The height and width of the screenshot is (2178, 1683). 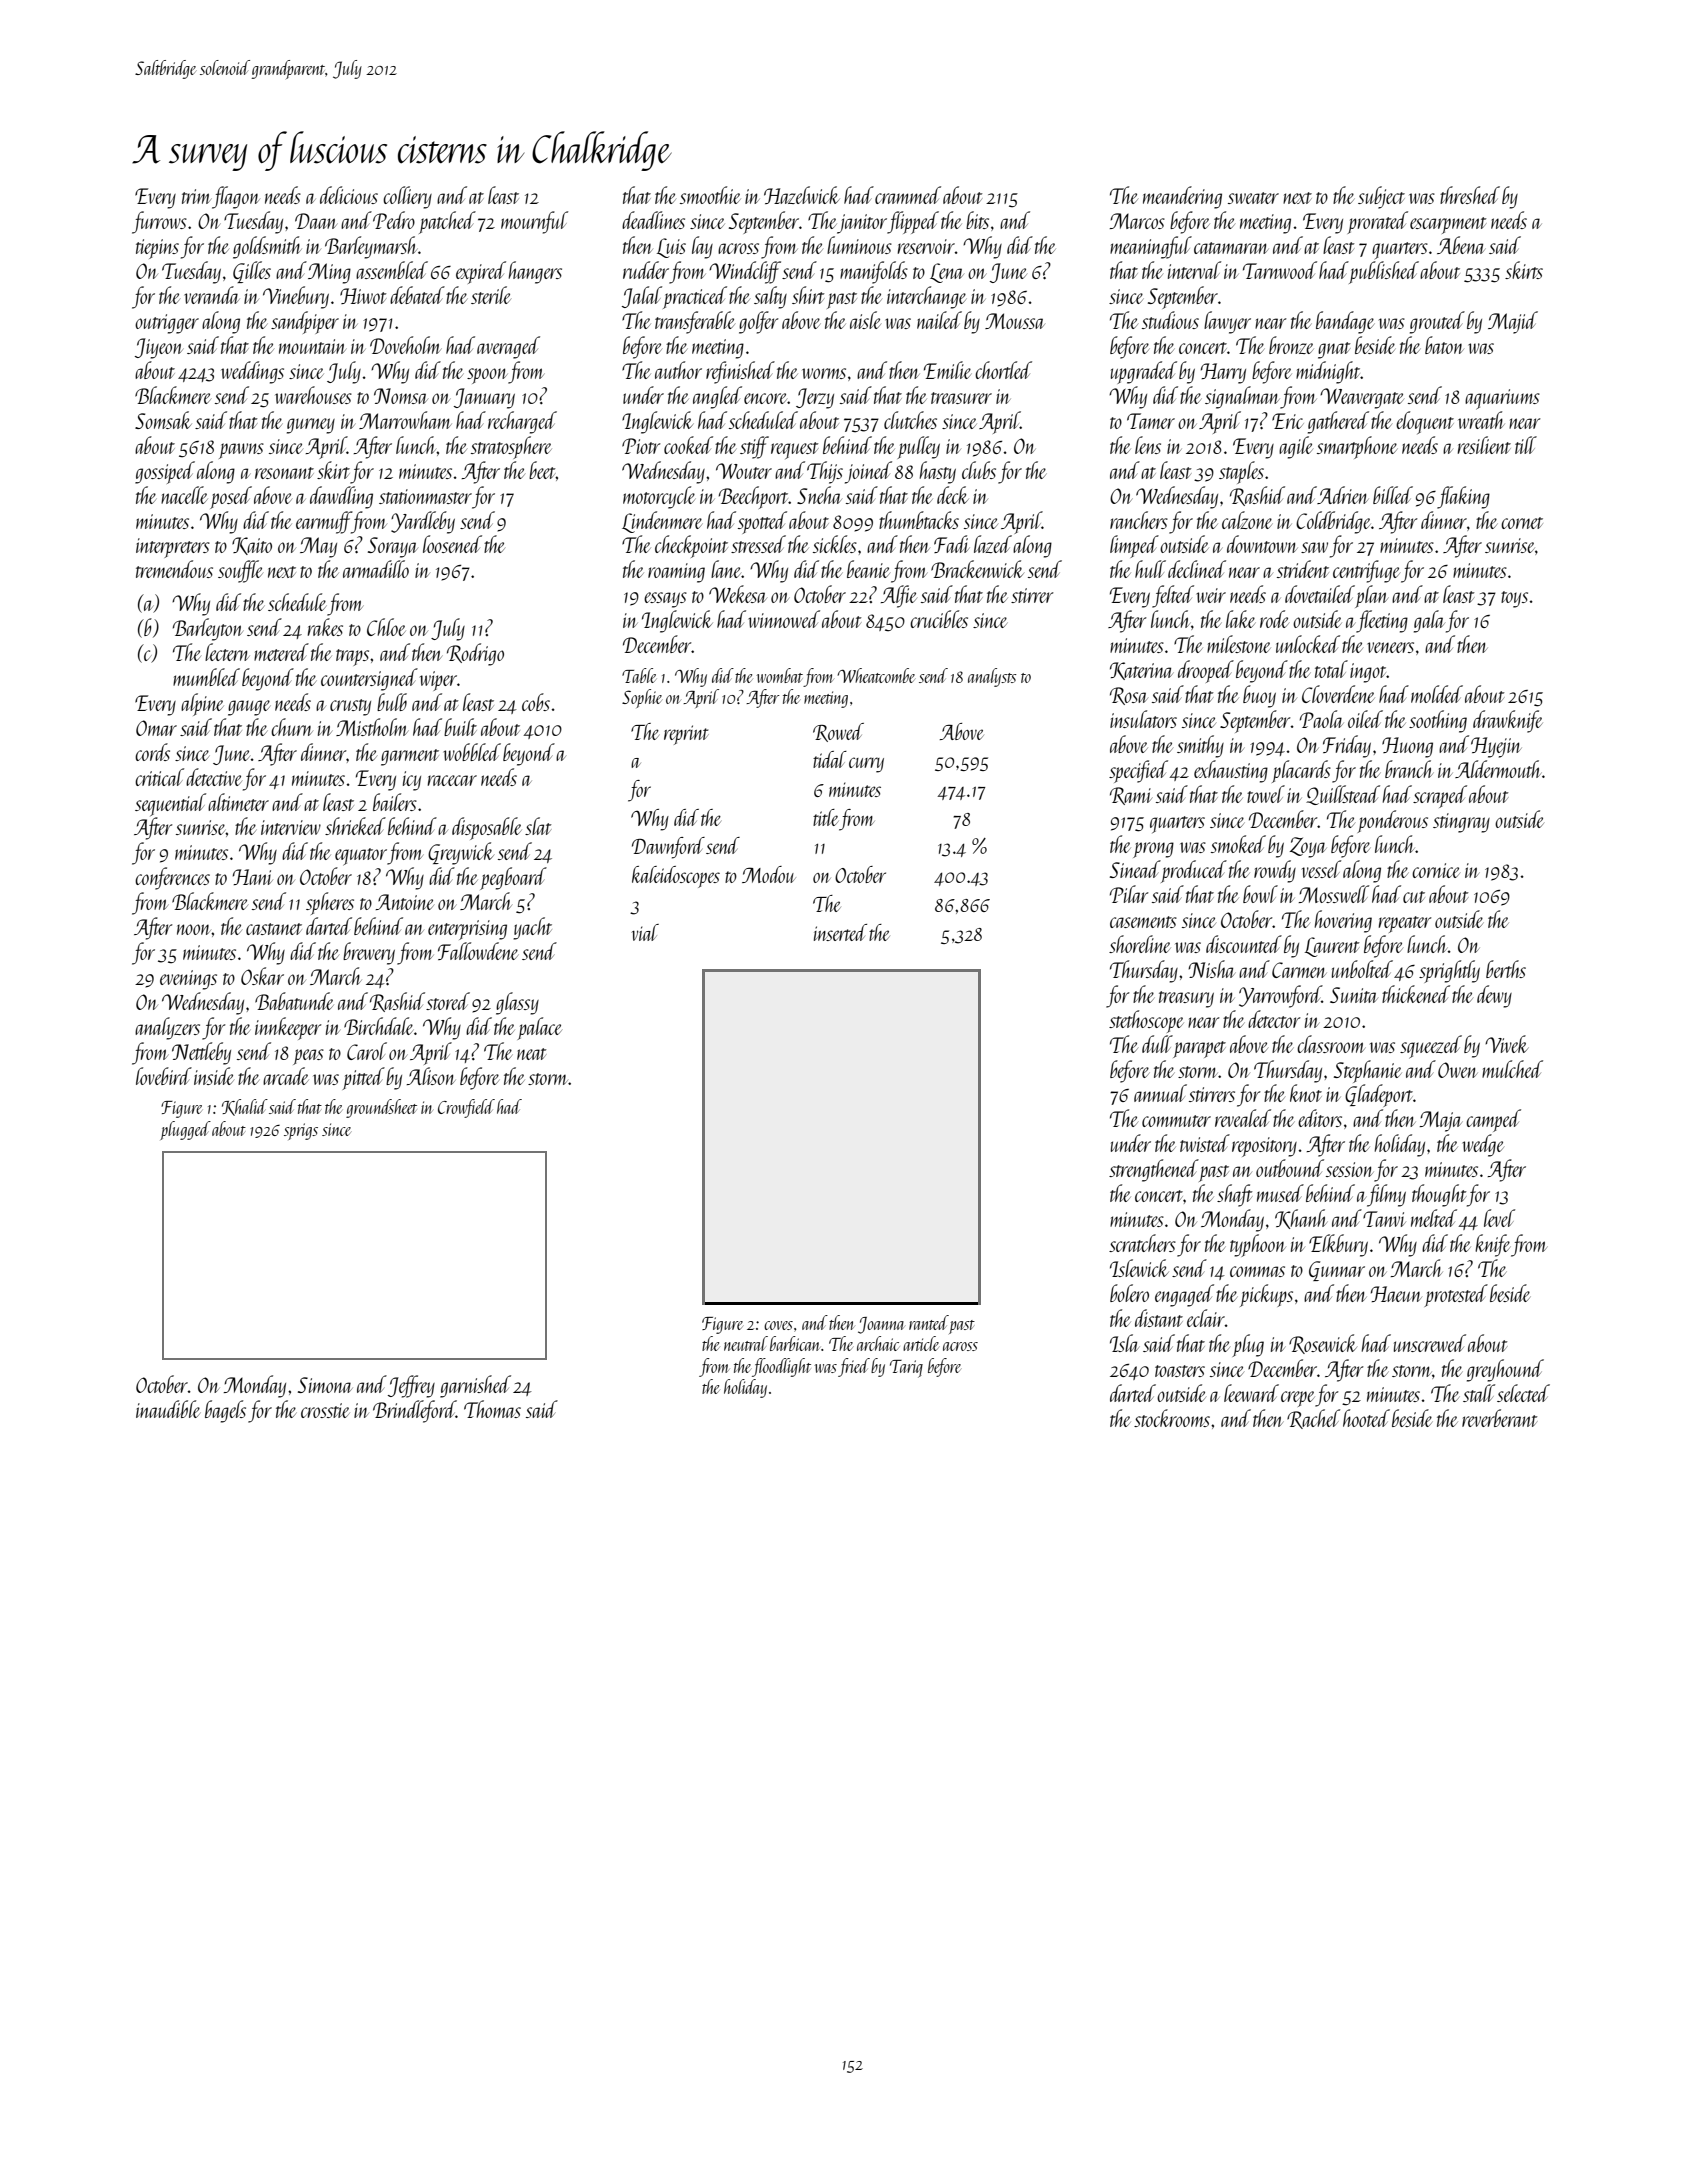 What do you see at coordinates (671, 248) in the screenshot?
I see `Luis` at bounding box center [671, 248].
